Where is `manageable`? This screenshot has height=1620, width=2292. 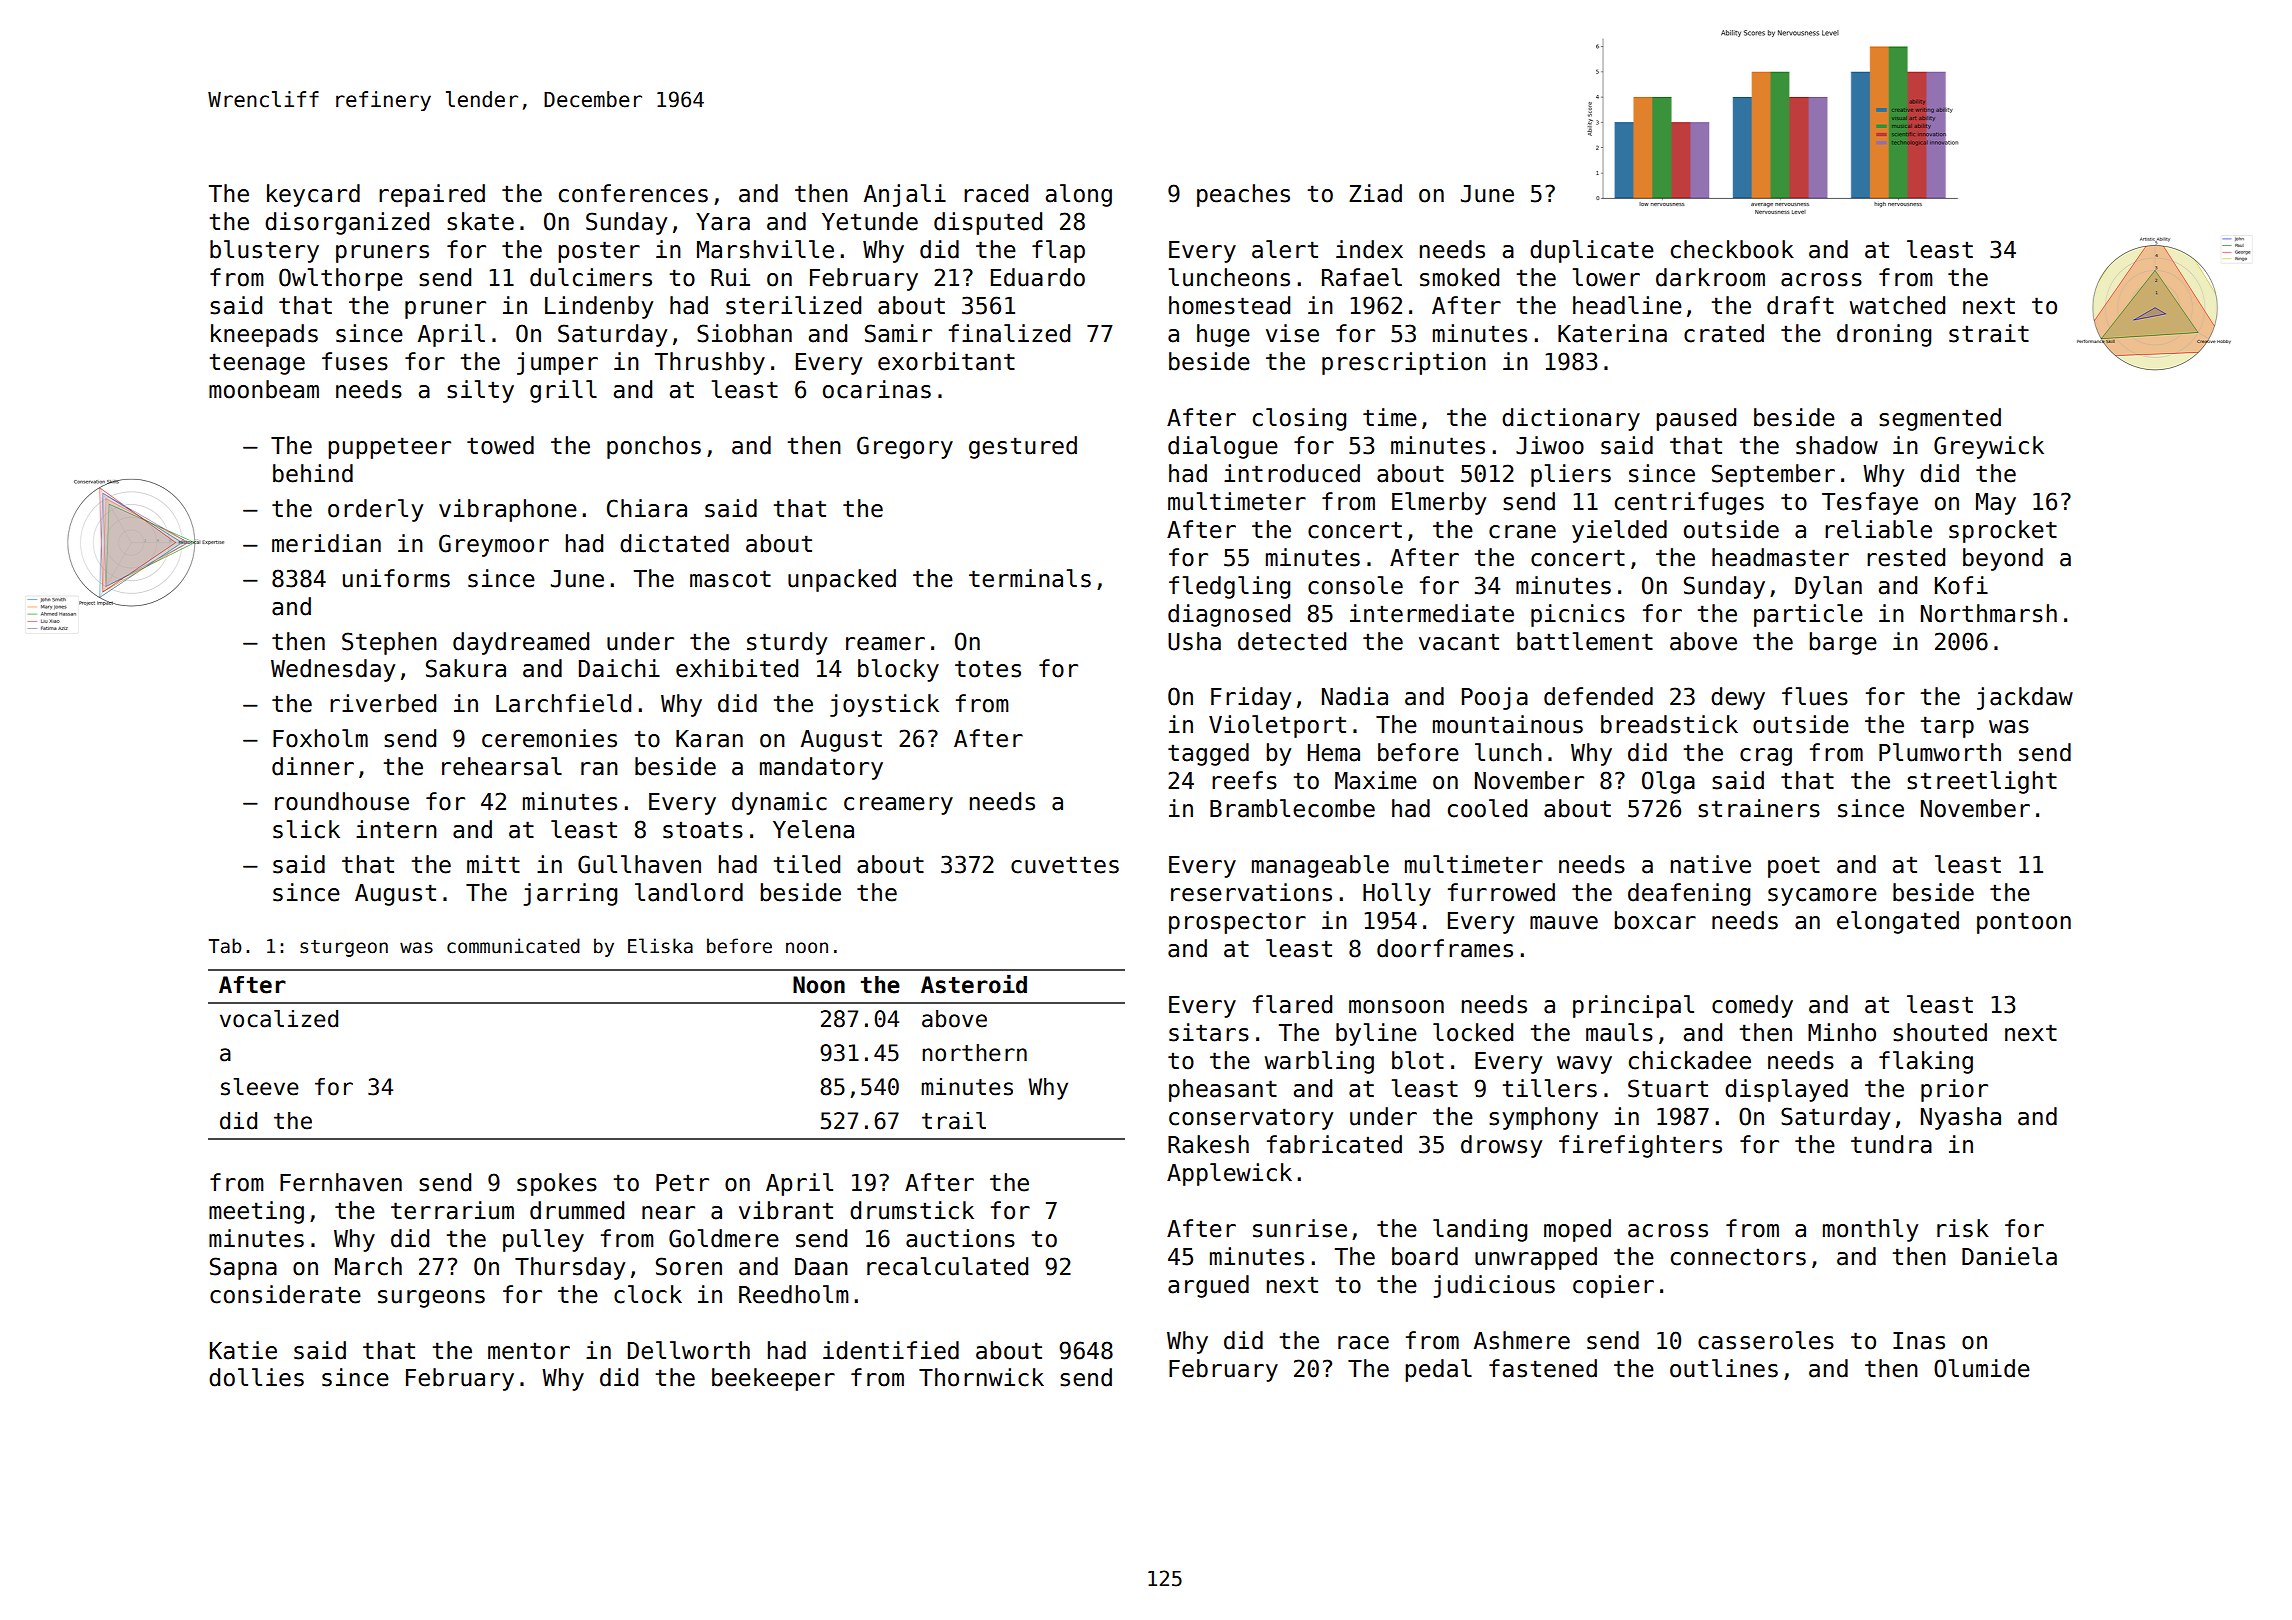 manageable is located at coordinates (1320, 866).
